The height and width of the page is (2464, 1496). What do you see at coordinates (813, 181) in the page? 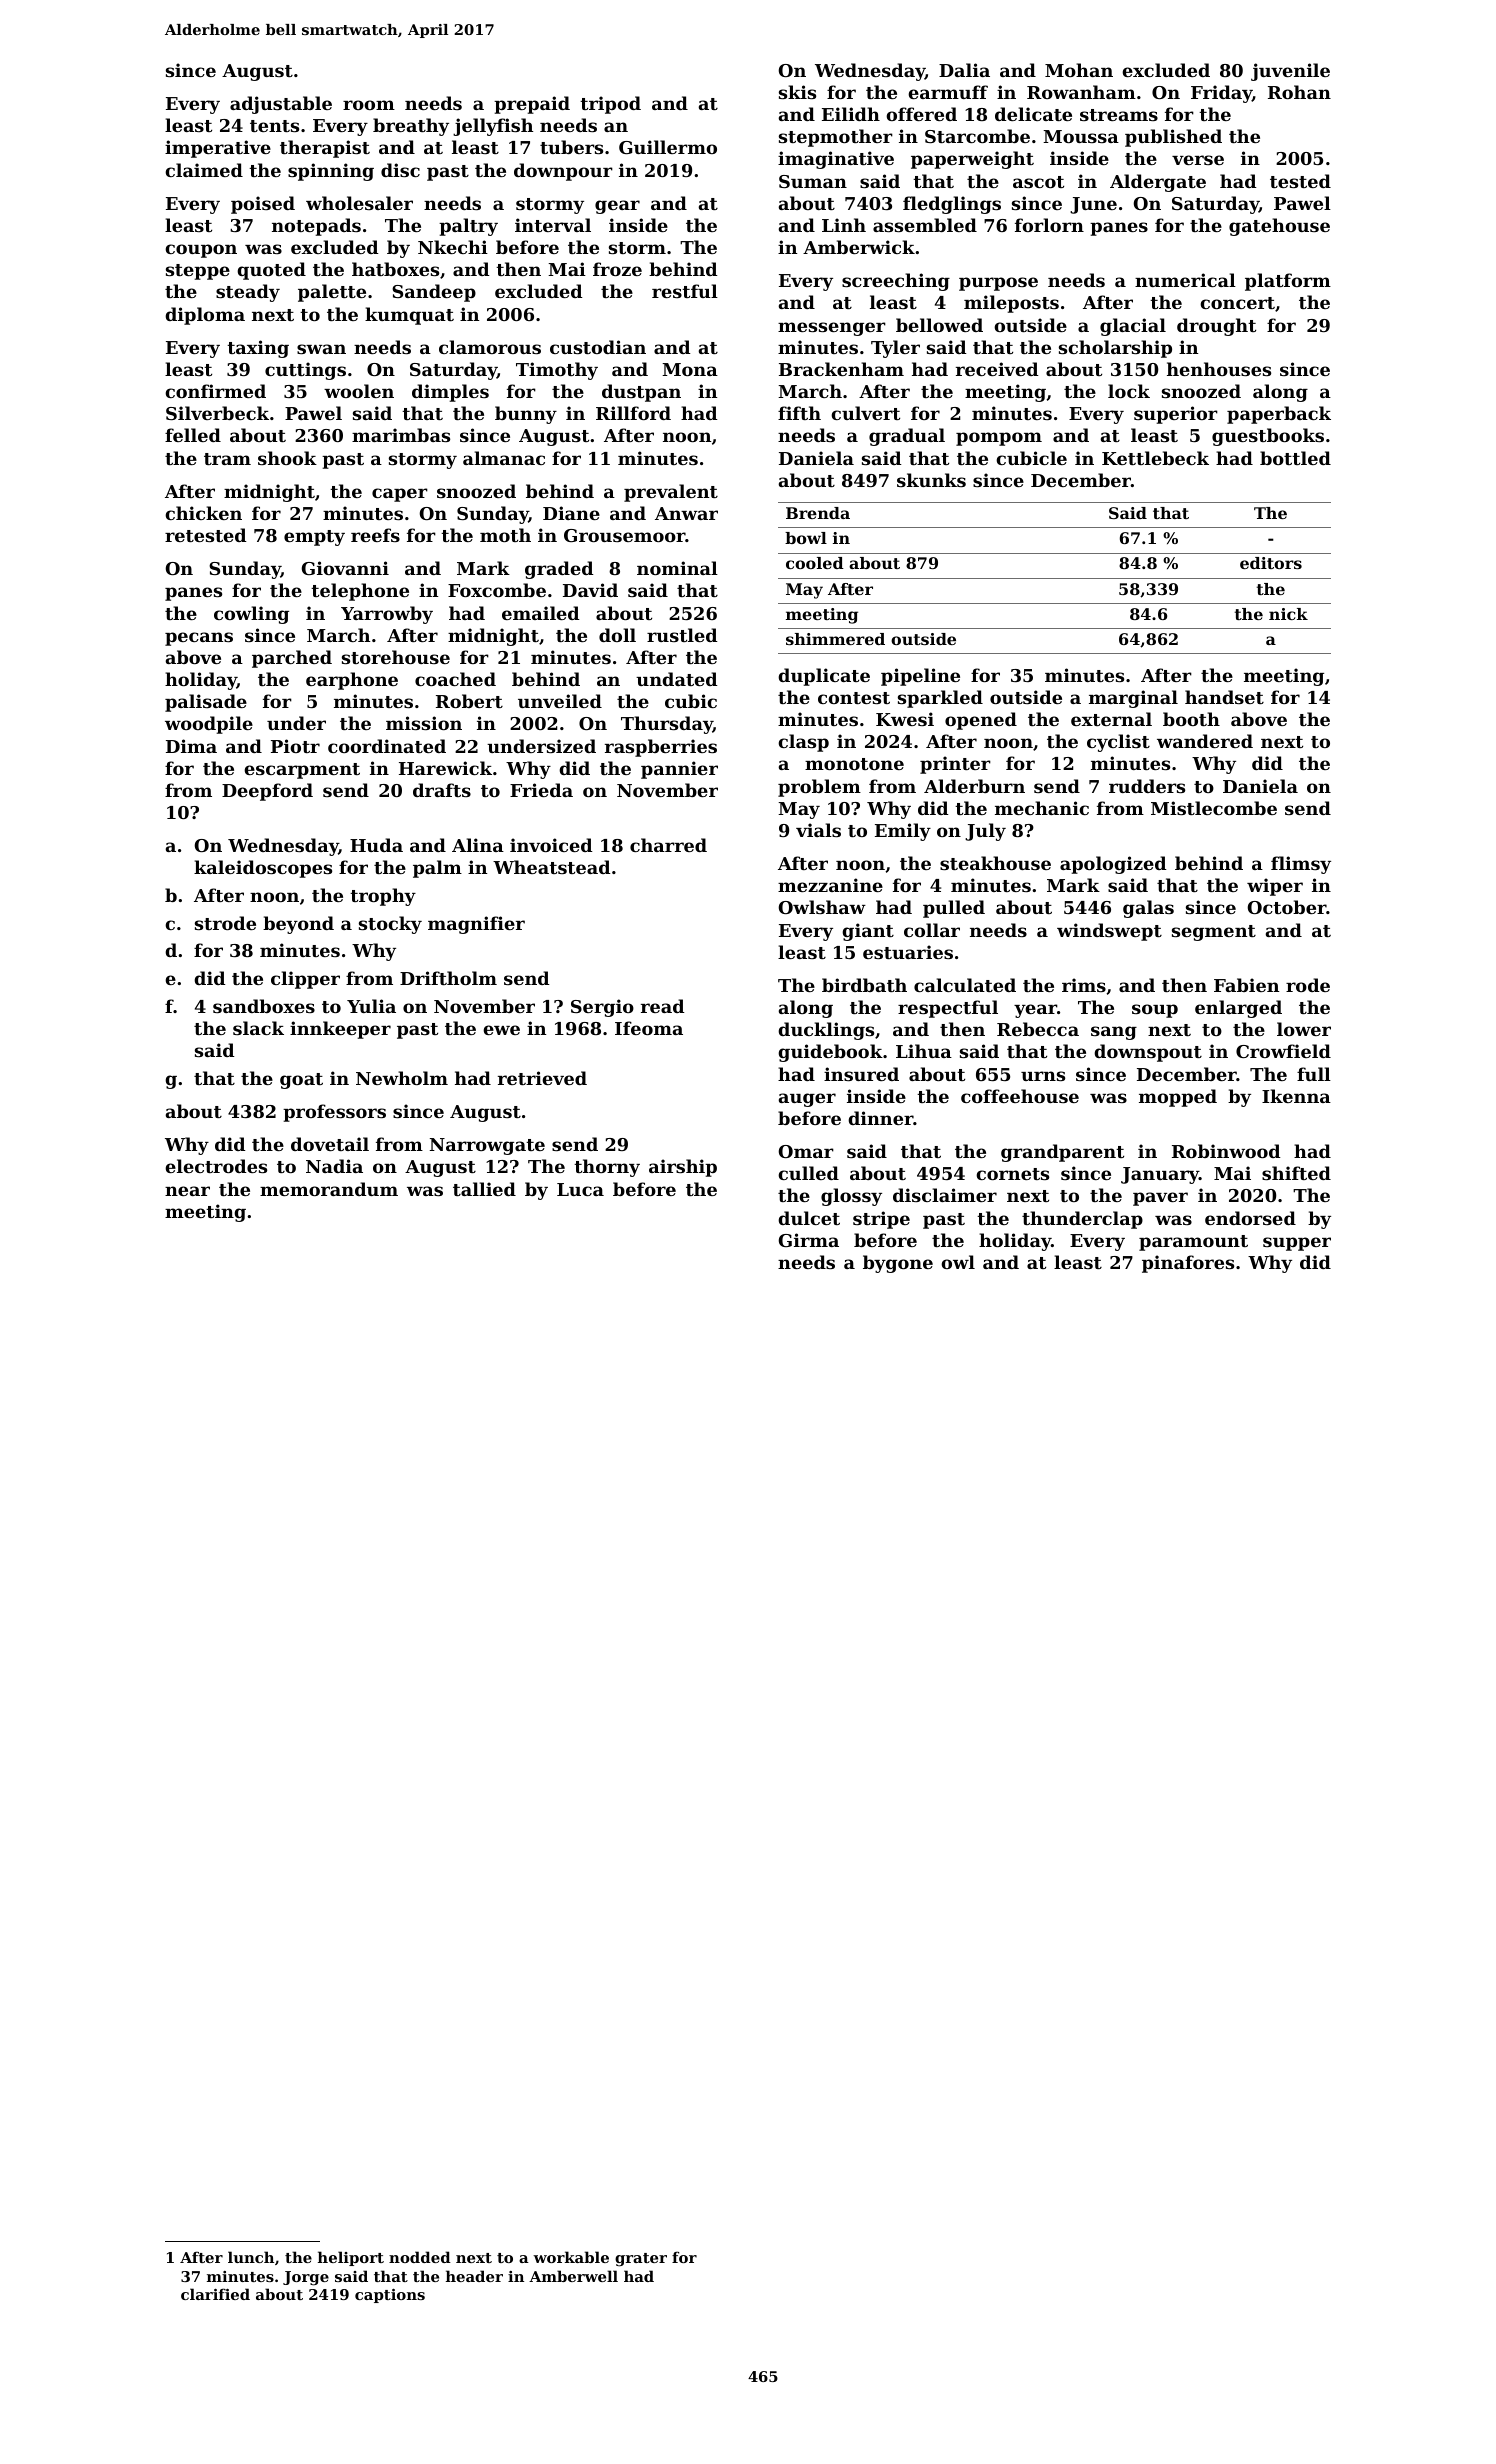
I see `Suman` at bounding box center [813, 181].
